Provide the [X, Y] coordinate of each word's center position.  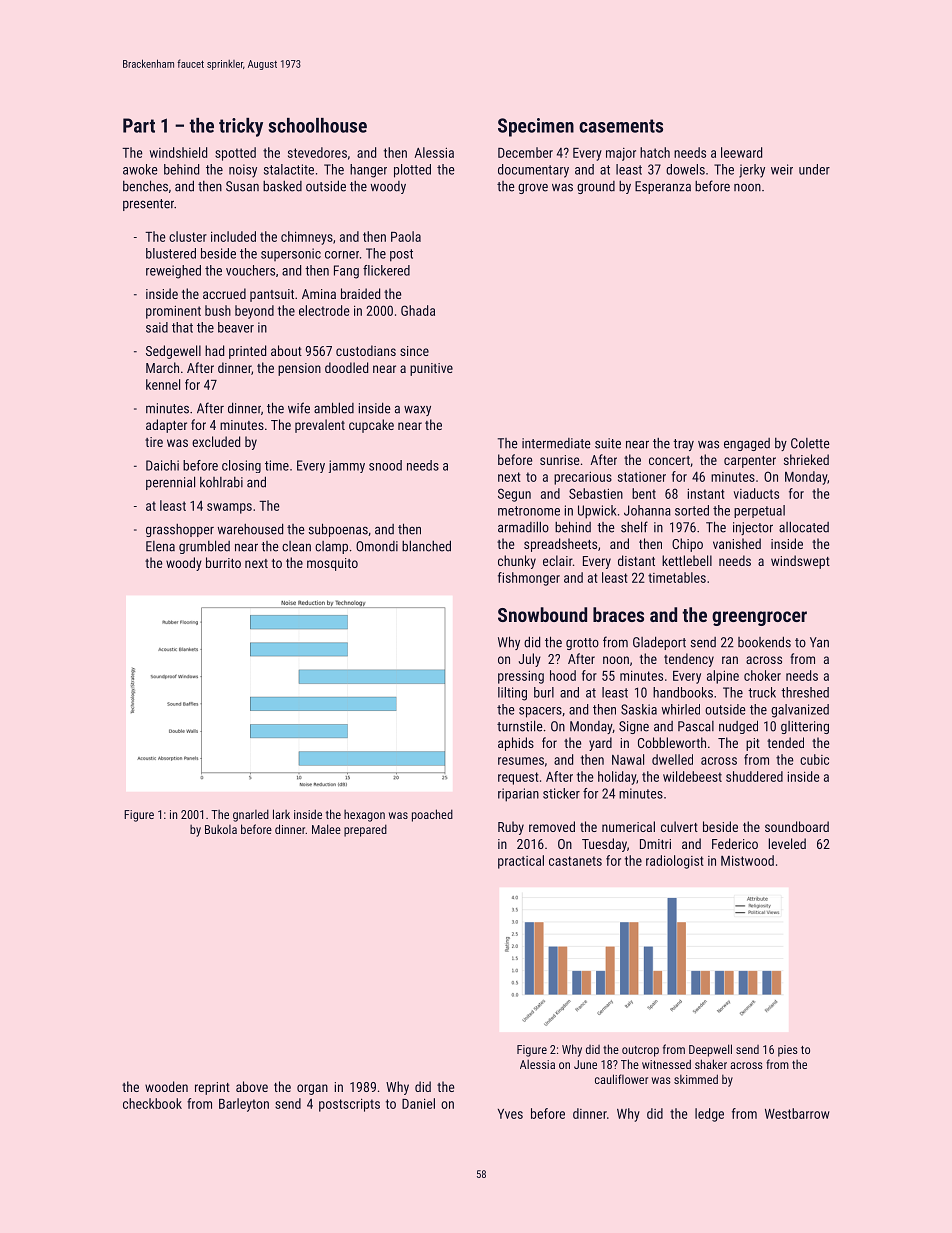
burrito [223, 562]
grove [533, 188]
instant [706, 493]
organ [312, 1089]
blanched [426, 546]
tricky [241, 127]
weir [782, 169]
